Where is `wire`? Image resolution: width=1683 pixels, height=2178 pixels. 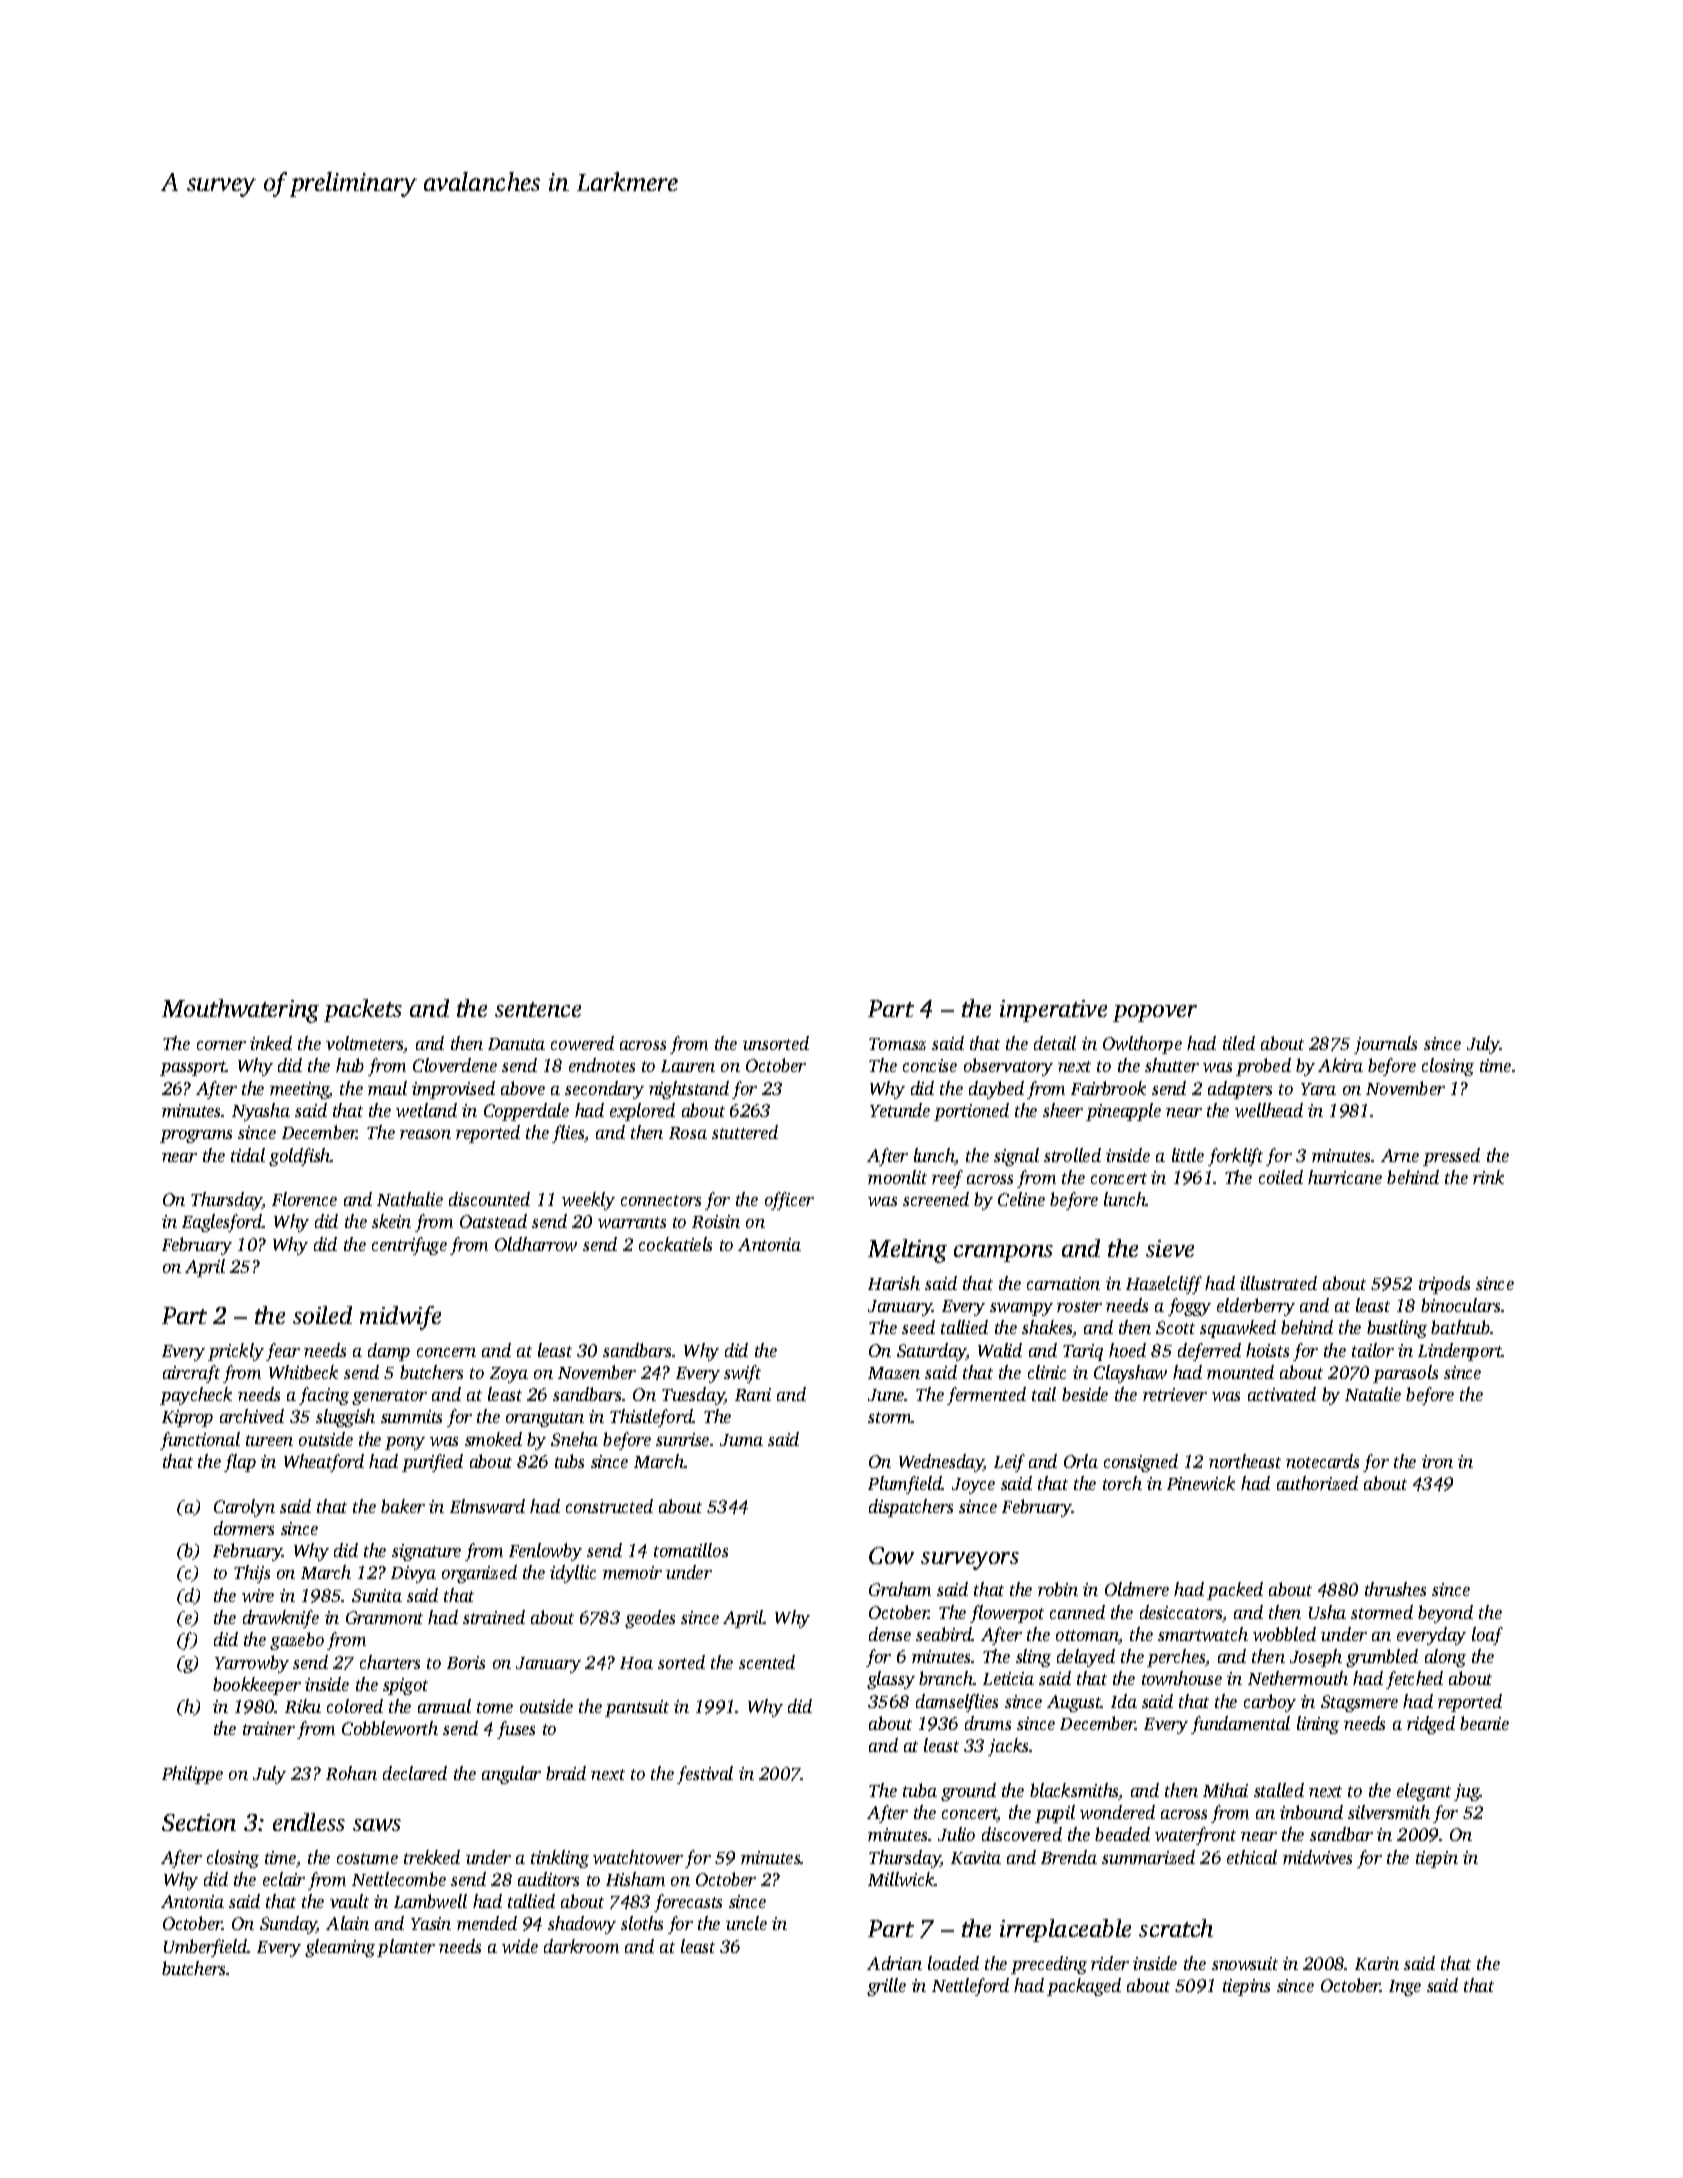 wire is located at coordinates (258, 1595).
